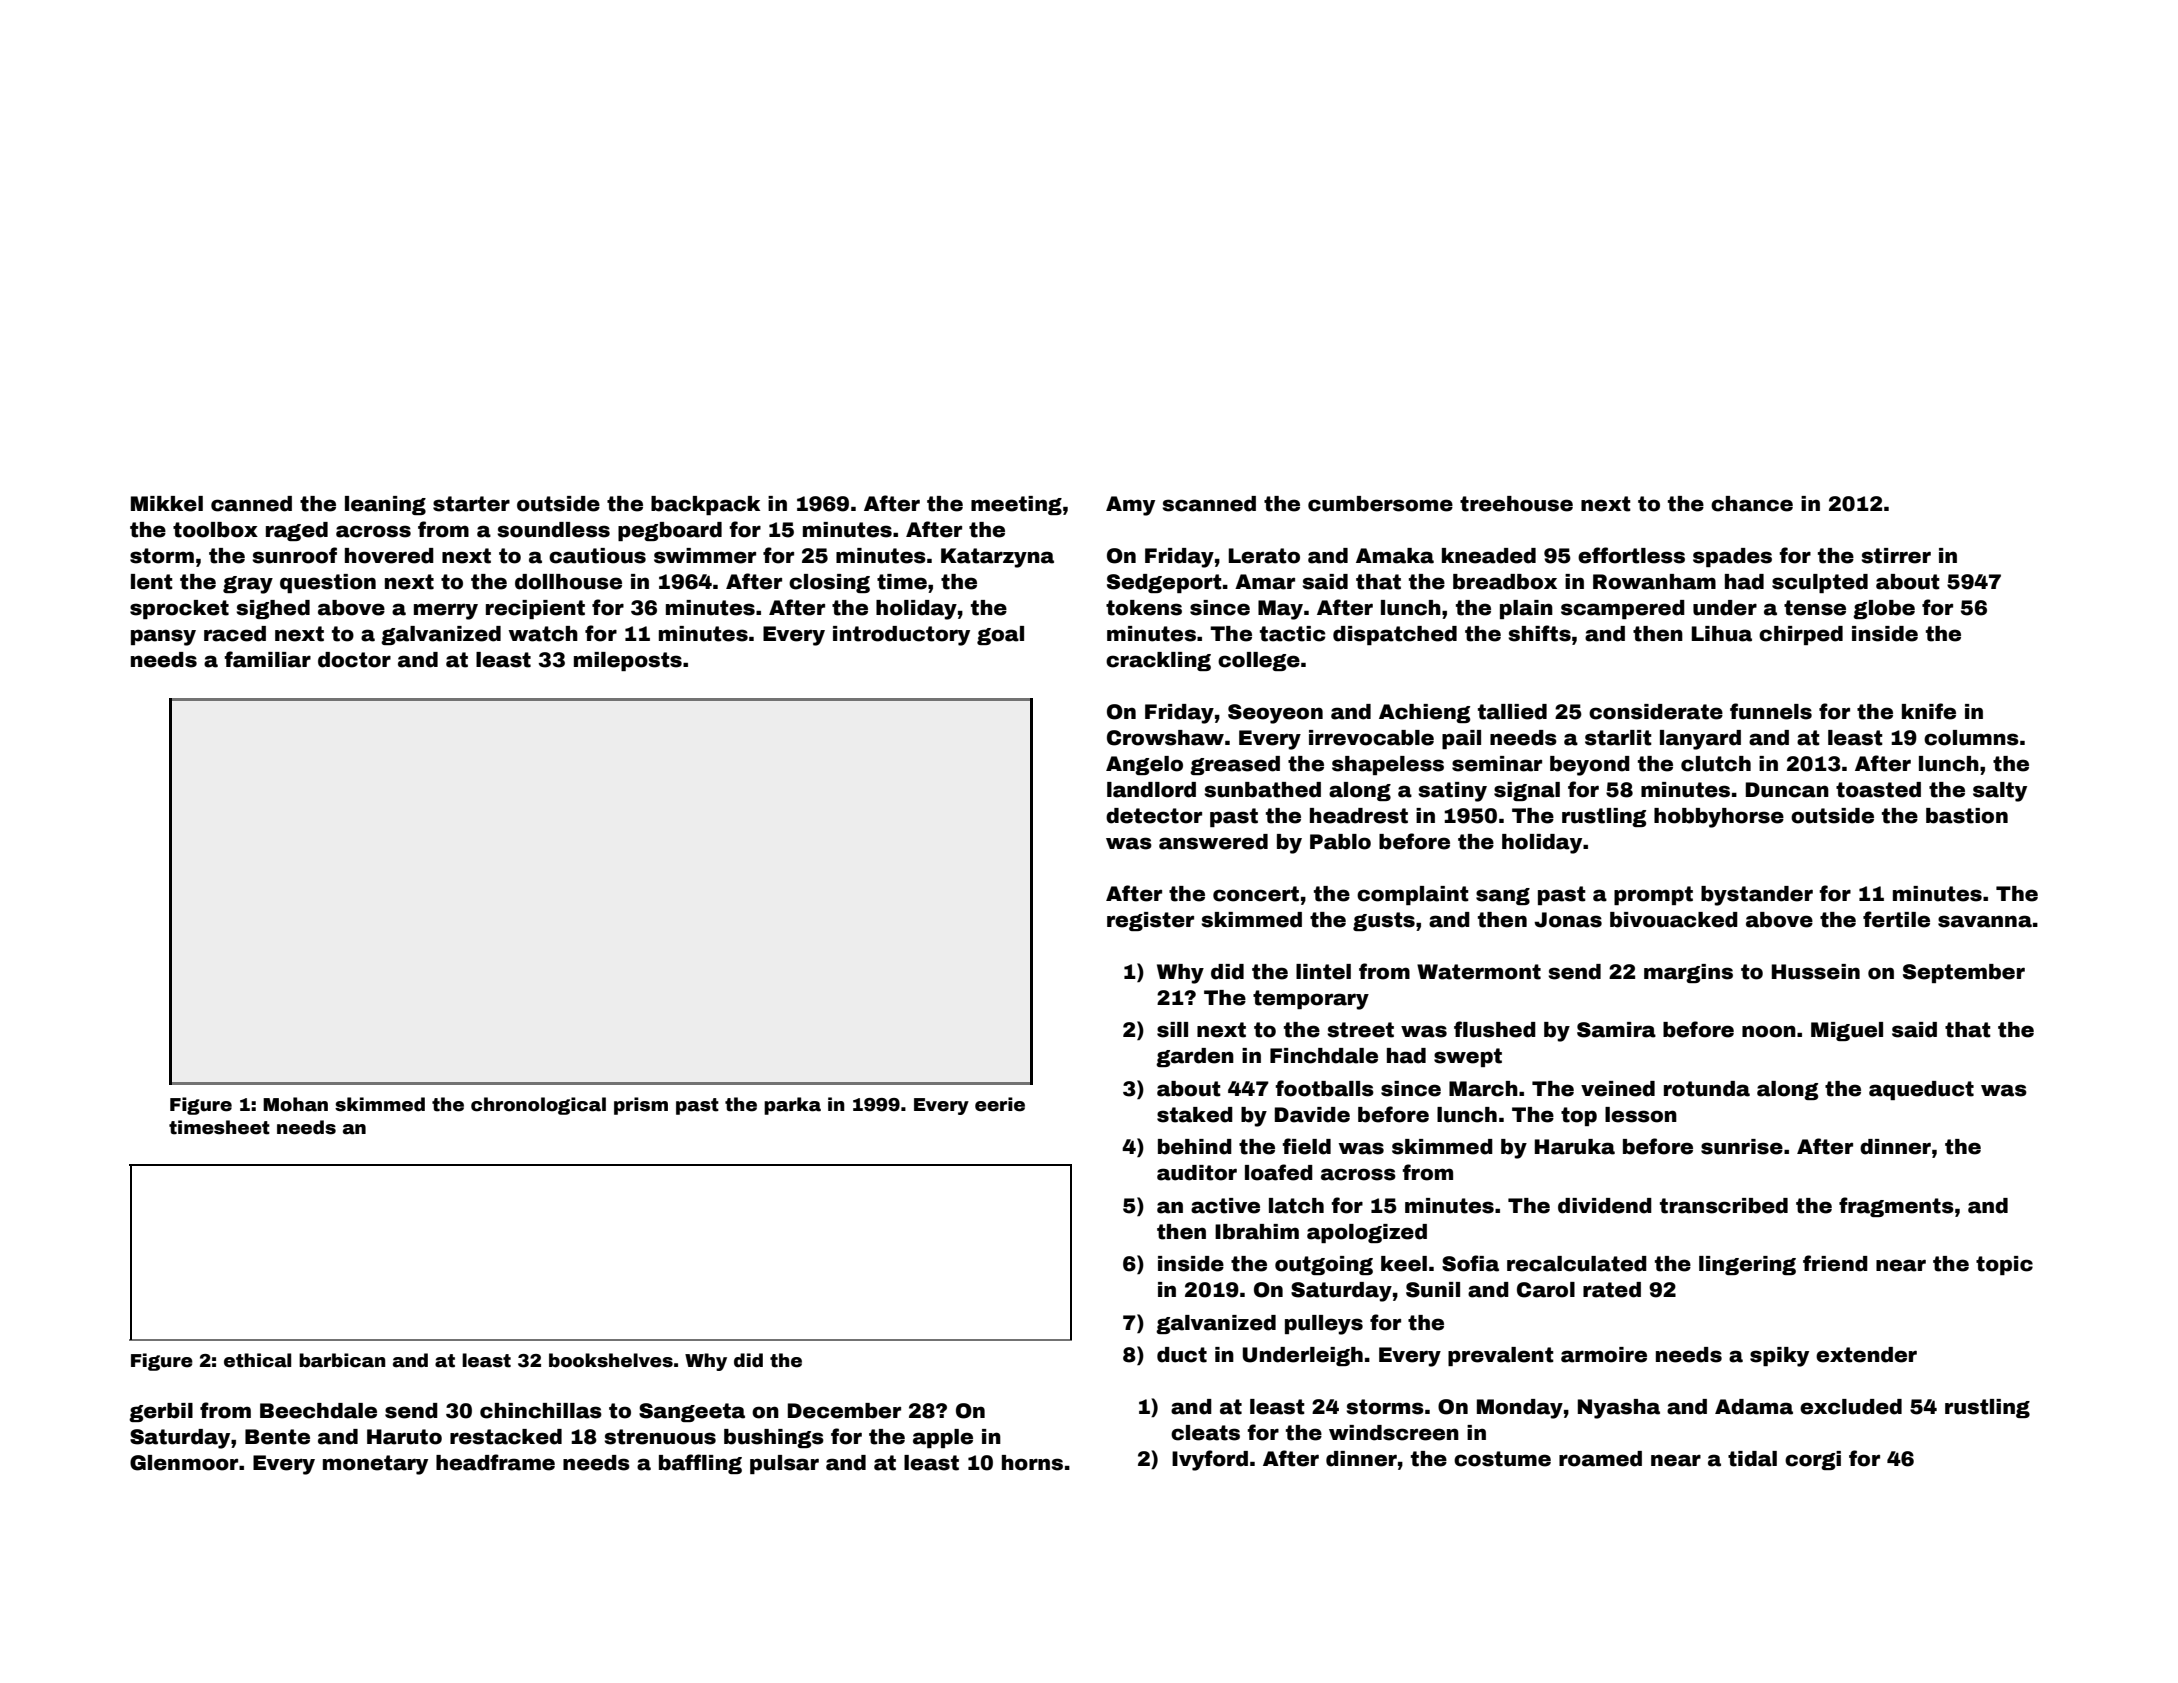 This document has height=1683, width=2178. I want to click on bastion, so click(1967, 816).
